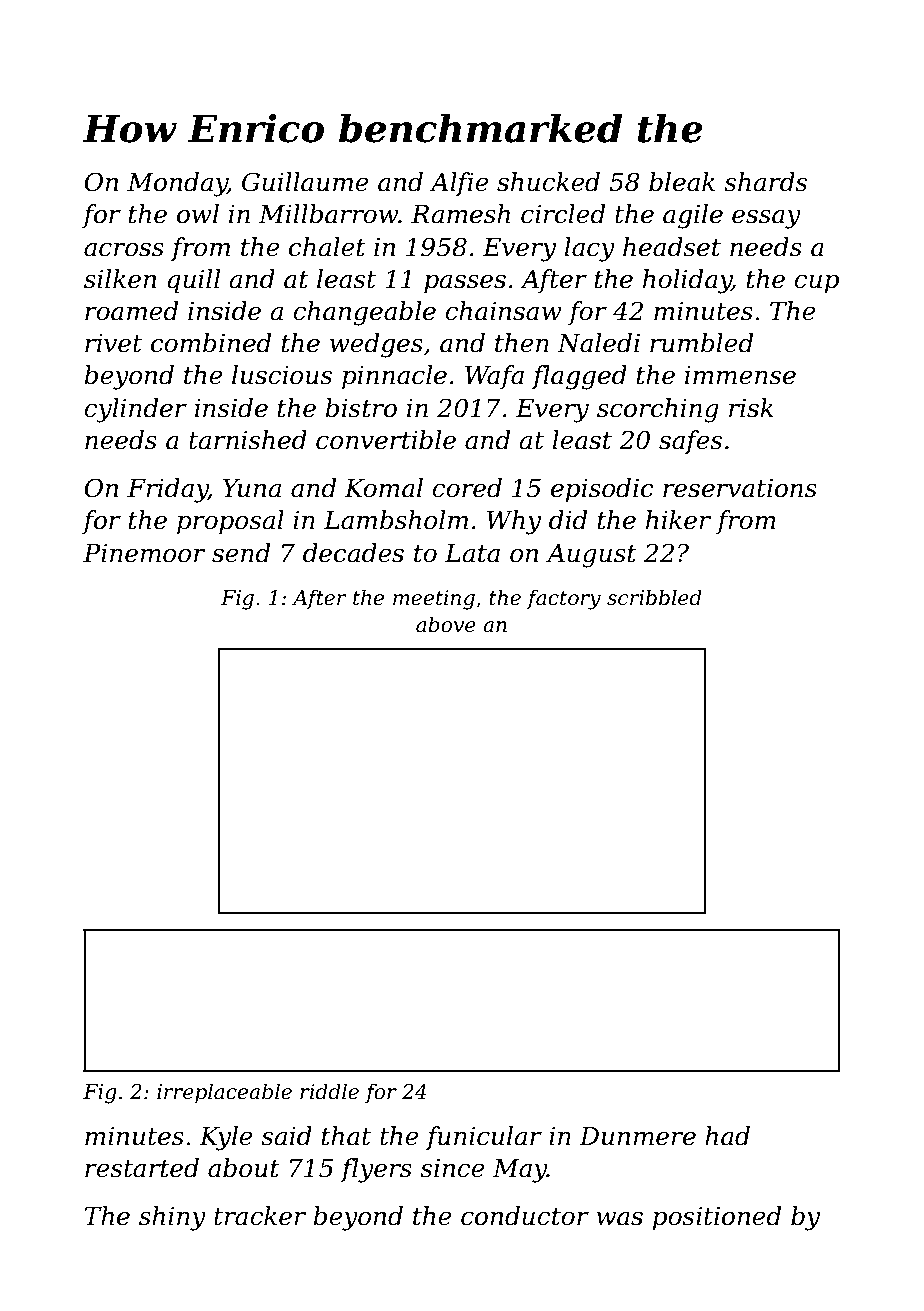 This image has height=1311, width=924. What do you see at coordinates (224, 1093) in the image?
I see `irreplaceable` at bounding box center [224, 1093].
